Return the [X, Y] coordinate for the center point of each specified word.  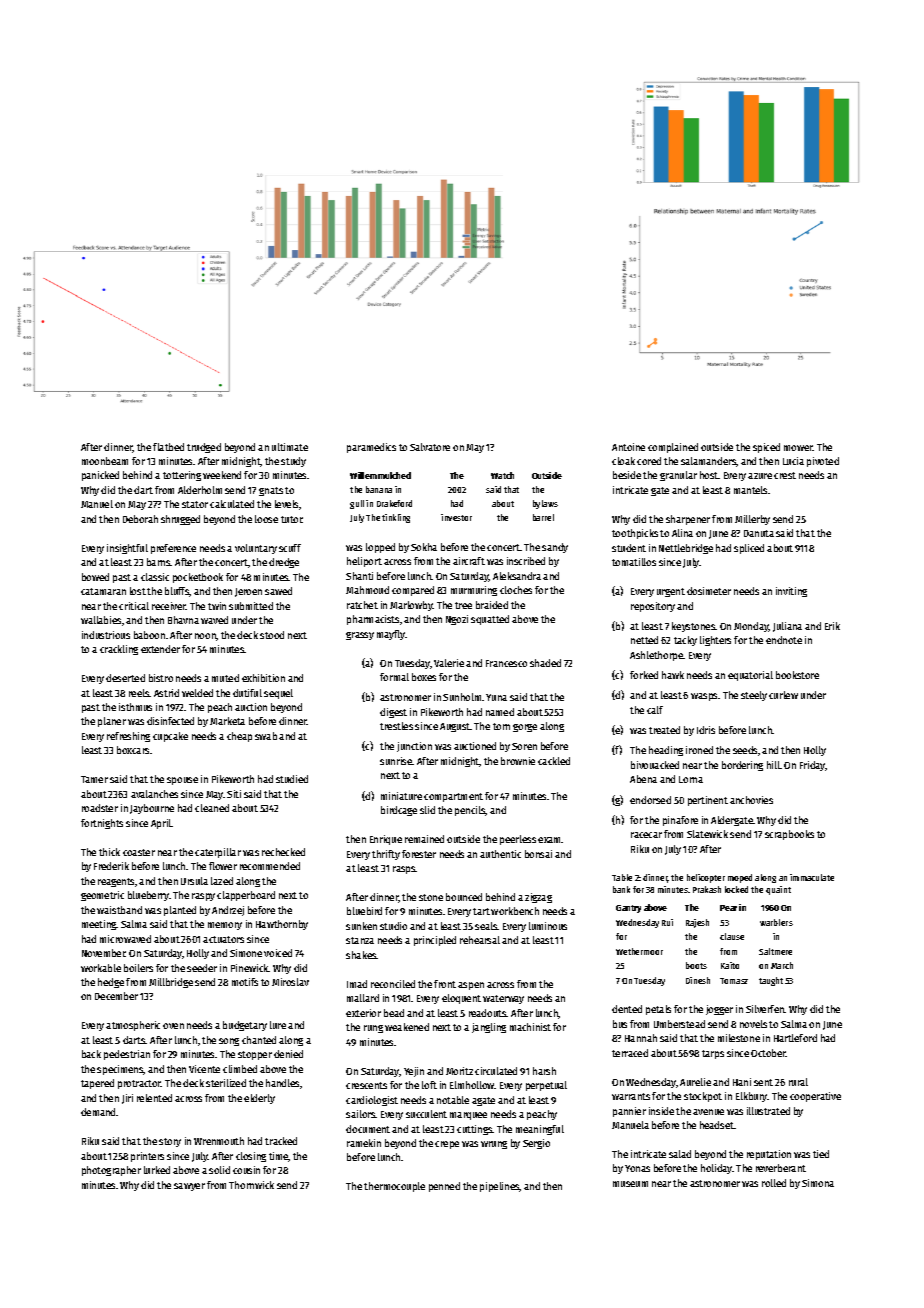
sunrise [396, 761]
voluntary [256, 549]
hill [773, 765]
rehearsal [480, 940]
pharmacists [373, 620]
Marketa [227, 721]
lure [278, 1025]
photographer [111, 1171]
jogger [719, 1010]
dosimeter [709, 591]
